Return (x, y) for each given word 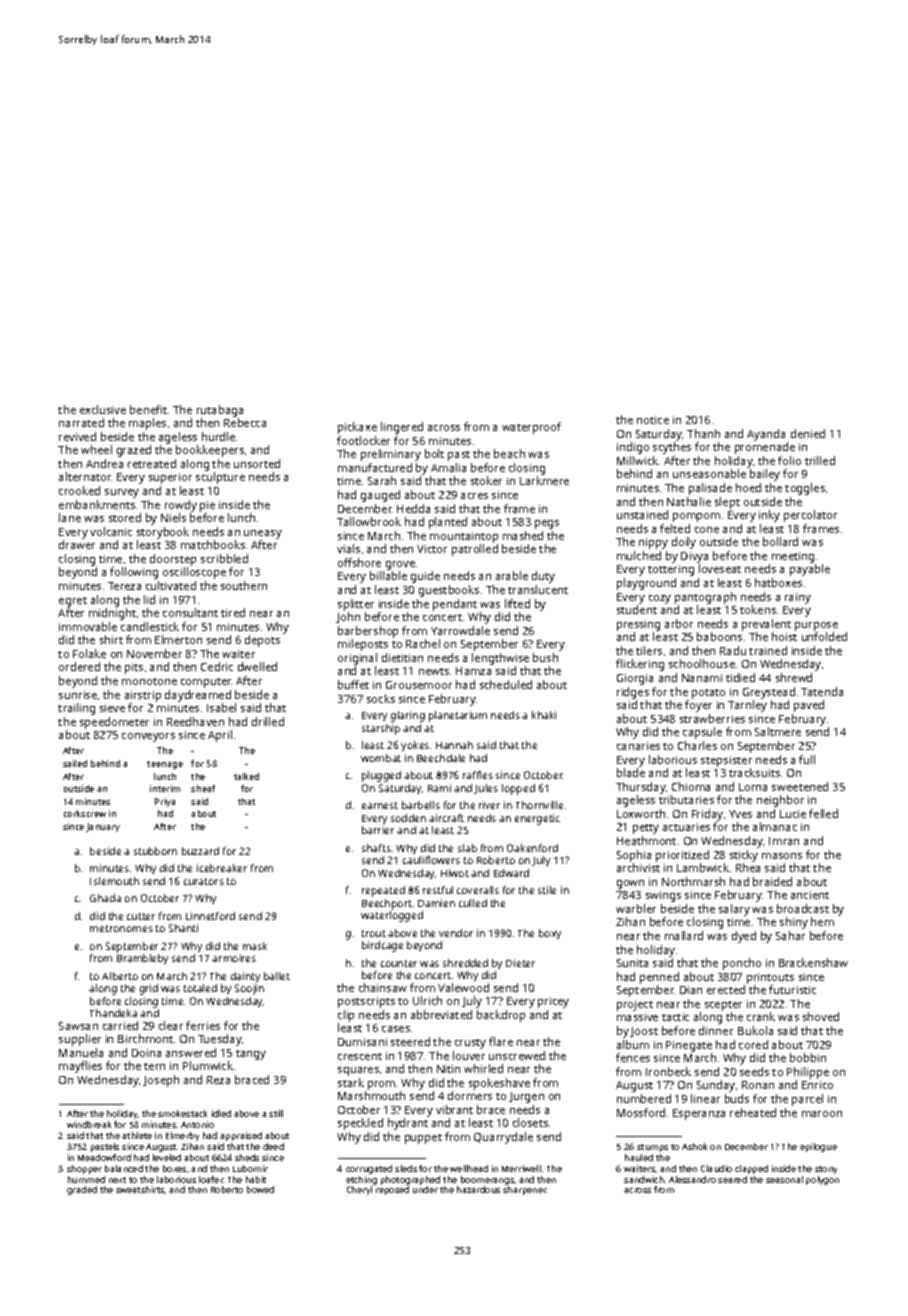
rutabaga (220, 411)
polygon (822, 1180)
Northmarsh (693, 881)
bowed (260, 1189)
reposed (392, 1190)
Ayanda (766, 435)
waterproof (531, 428)
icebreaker (222, 868)
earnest (380, 805)
